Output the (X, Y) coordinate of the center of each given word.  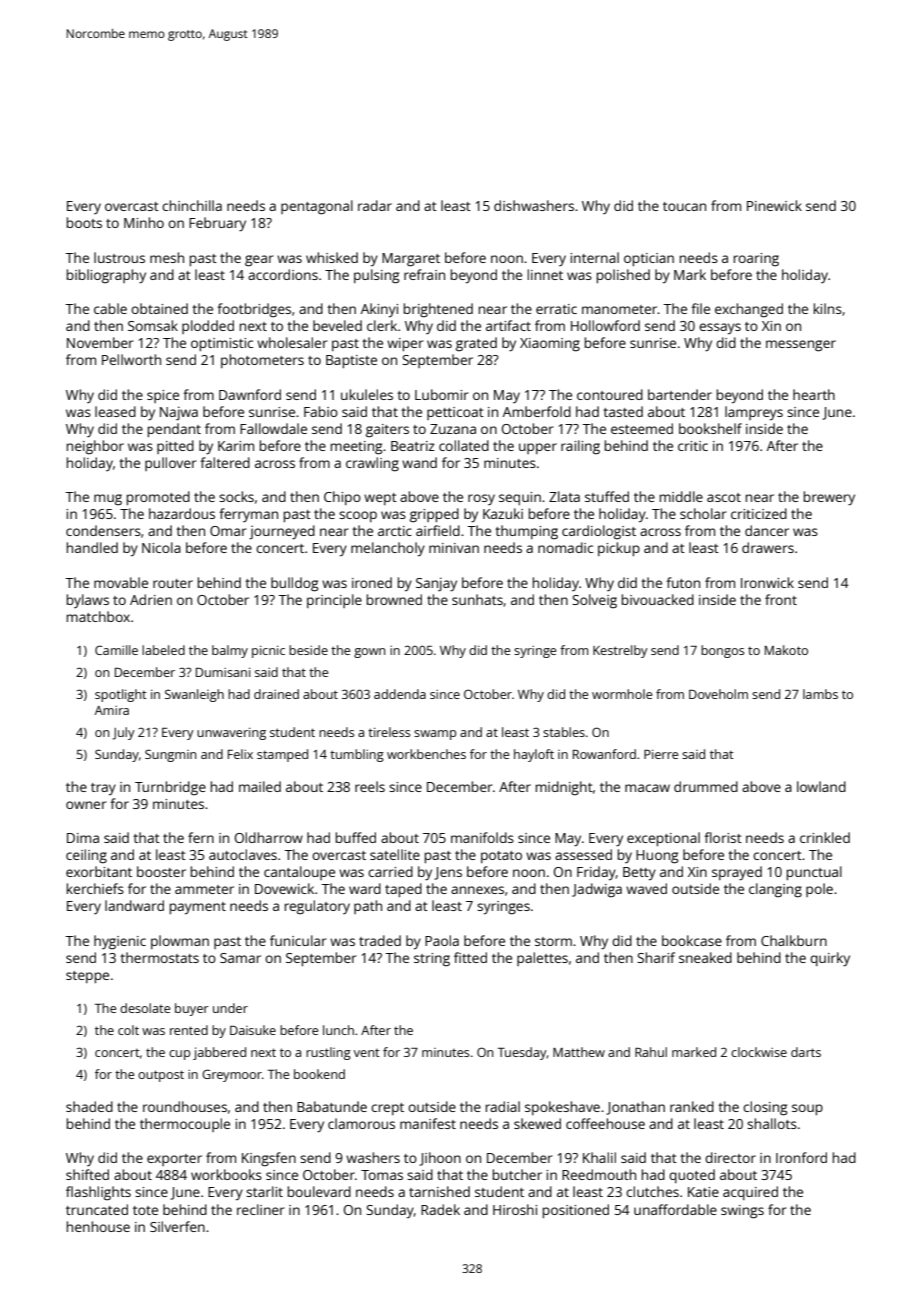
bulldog (294, 584)
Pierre (661, 754)
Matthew (579, 1052)
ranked (692, 1106)
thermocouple (185, 1125)
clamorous (361, 1123)
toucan (684, 206)
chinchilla (192, 205)
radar (375, 205)
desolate (145, 1008)
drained (276, 694)
